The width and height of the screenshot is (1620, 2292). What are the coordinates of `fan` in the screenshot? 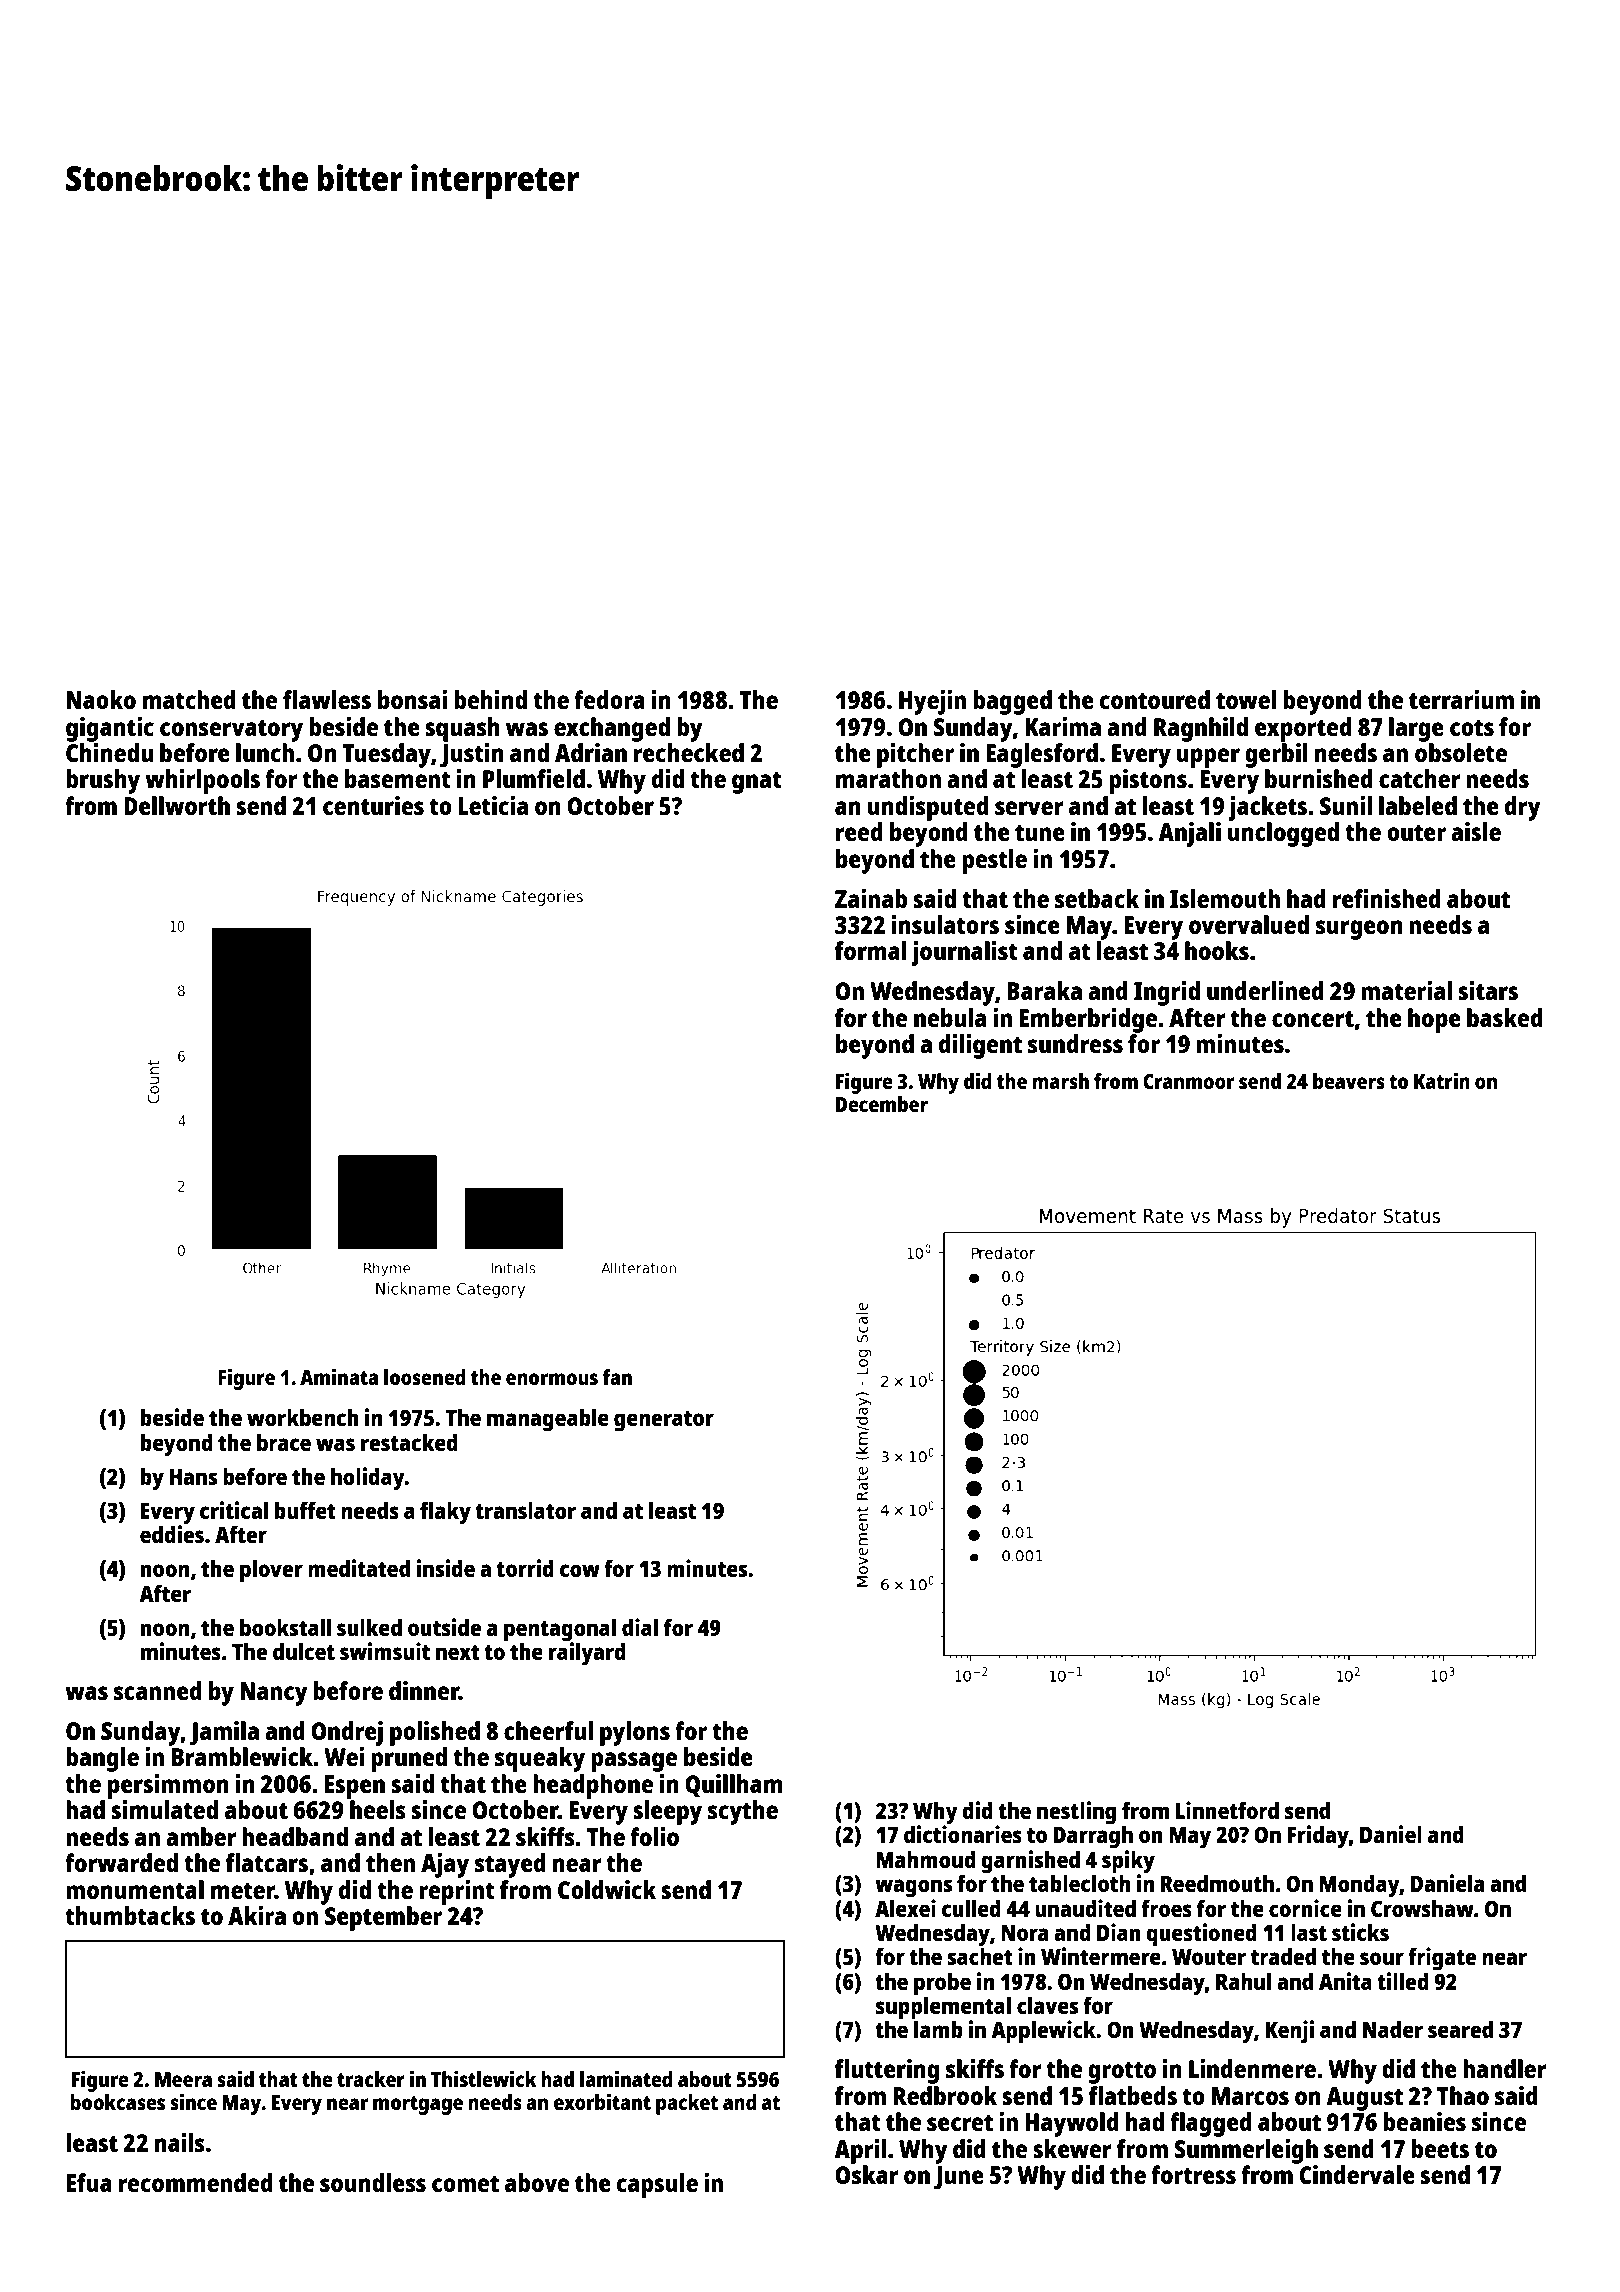 It's located at (617, 1377).
